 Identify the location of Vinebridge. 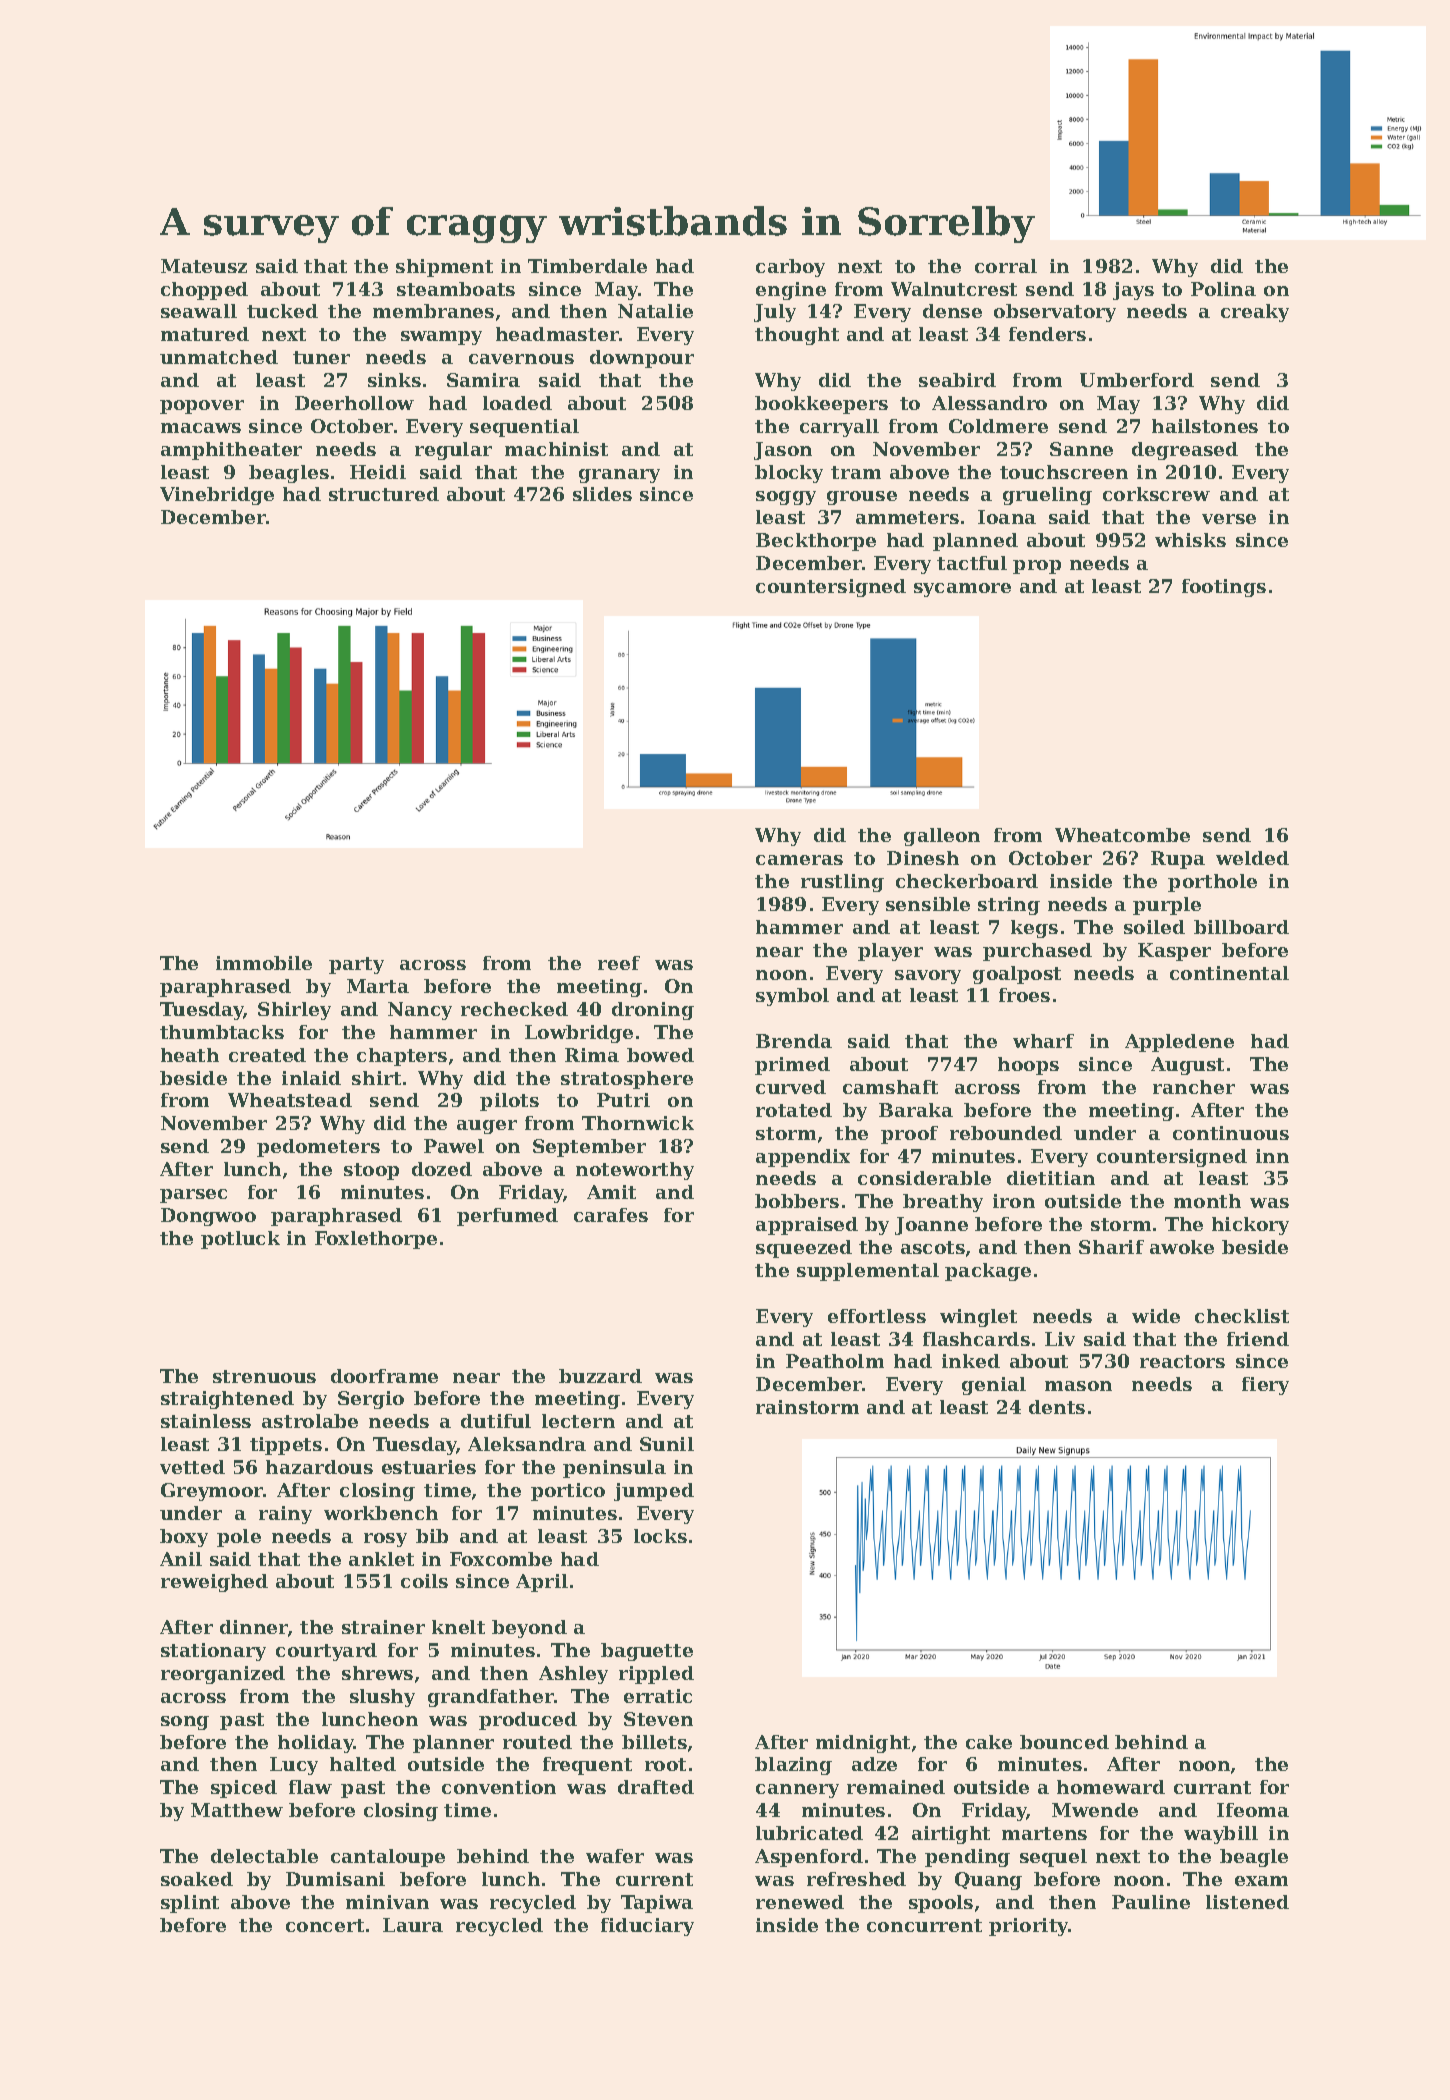
(217, 496).
